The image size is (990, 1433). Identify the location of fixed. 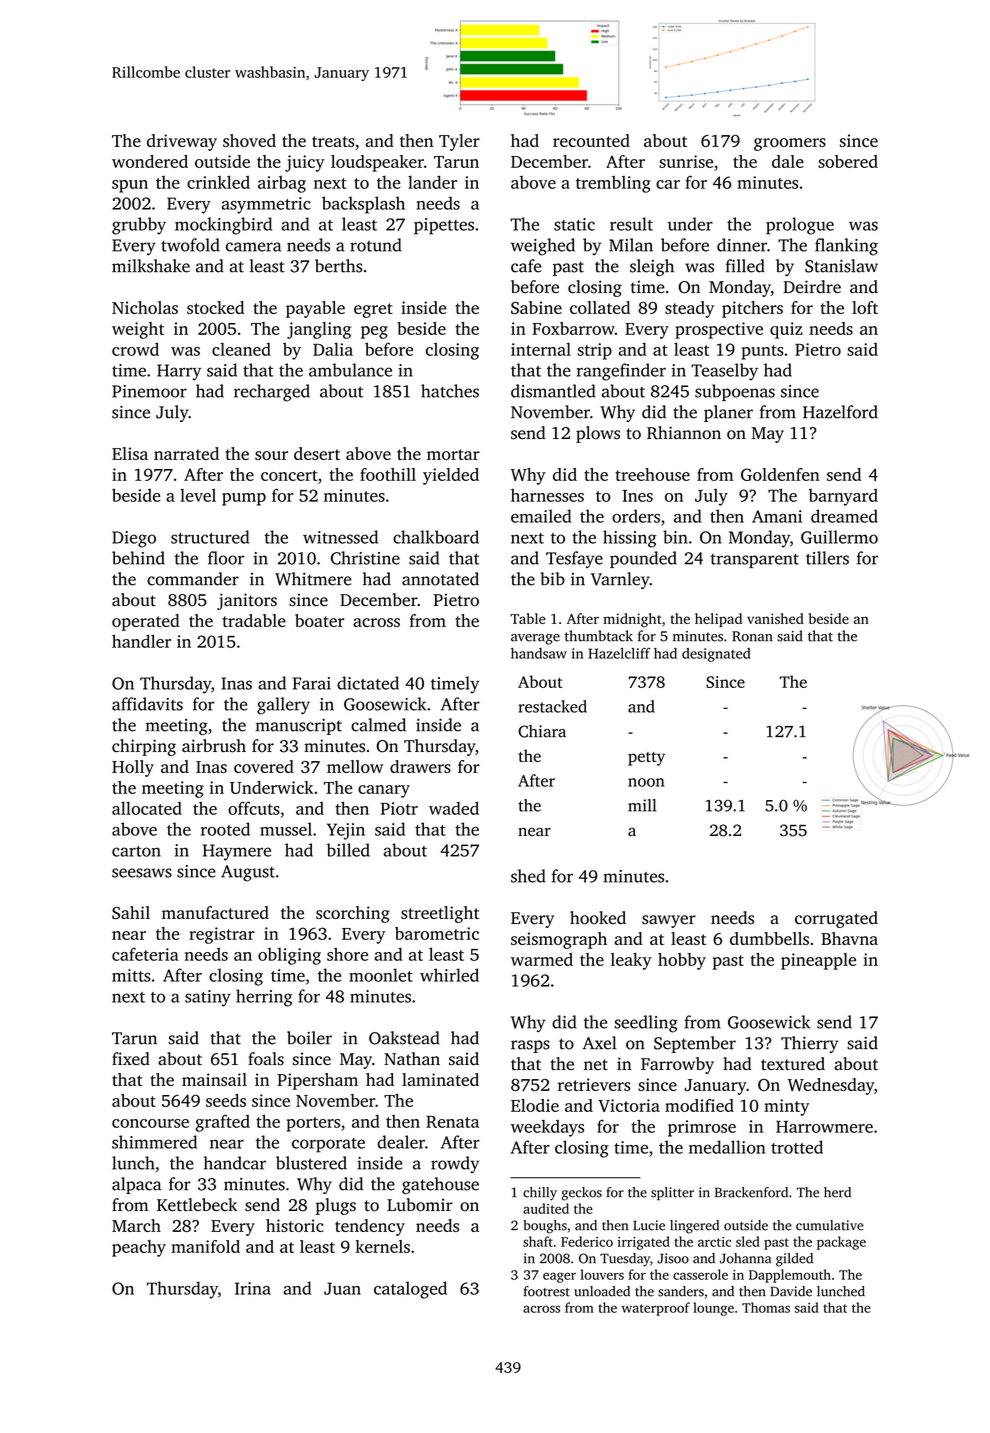
(131, 1059).
